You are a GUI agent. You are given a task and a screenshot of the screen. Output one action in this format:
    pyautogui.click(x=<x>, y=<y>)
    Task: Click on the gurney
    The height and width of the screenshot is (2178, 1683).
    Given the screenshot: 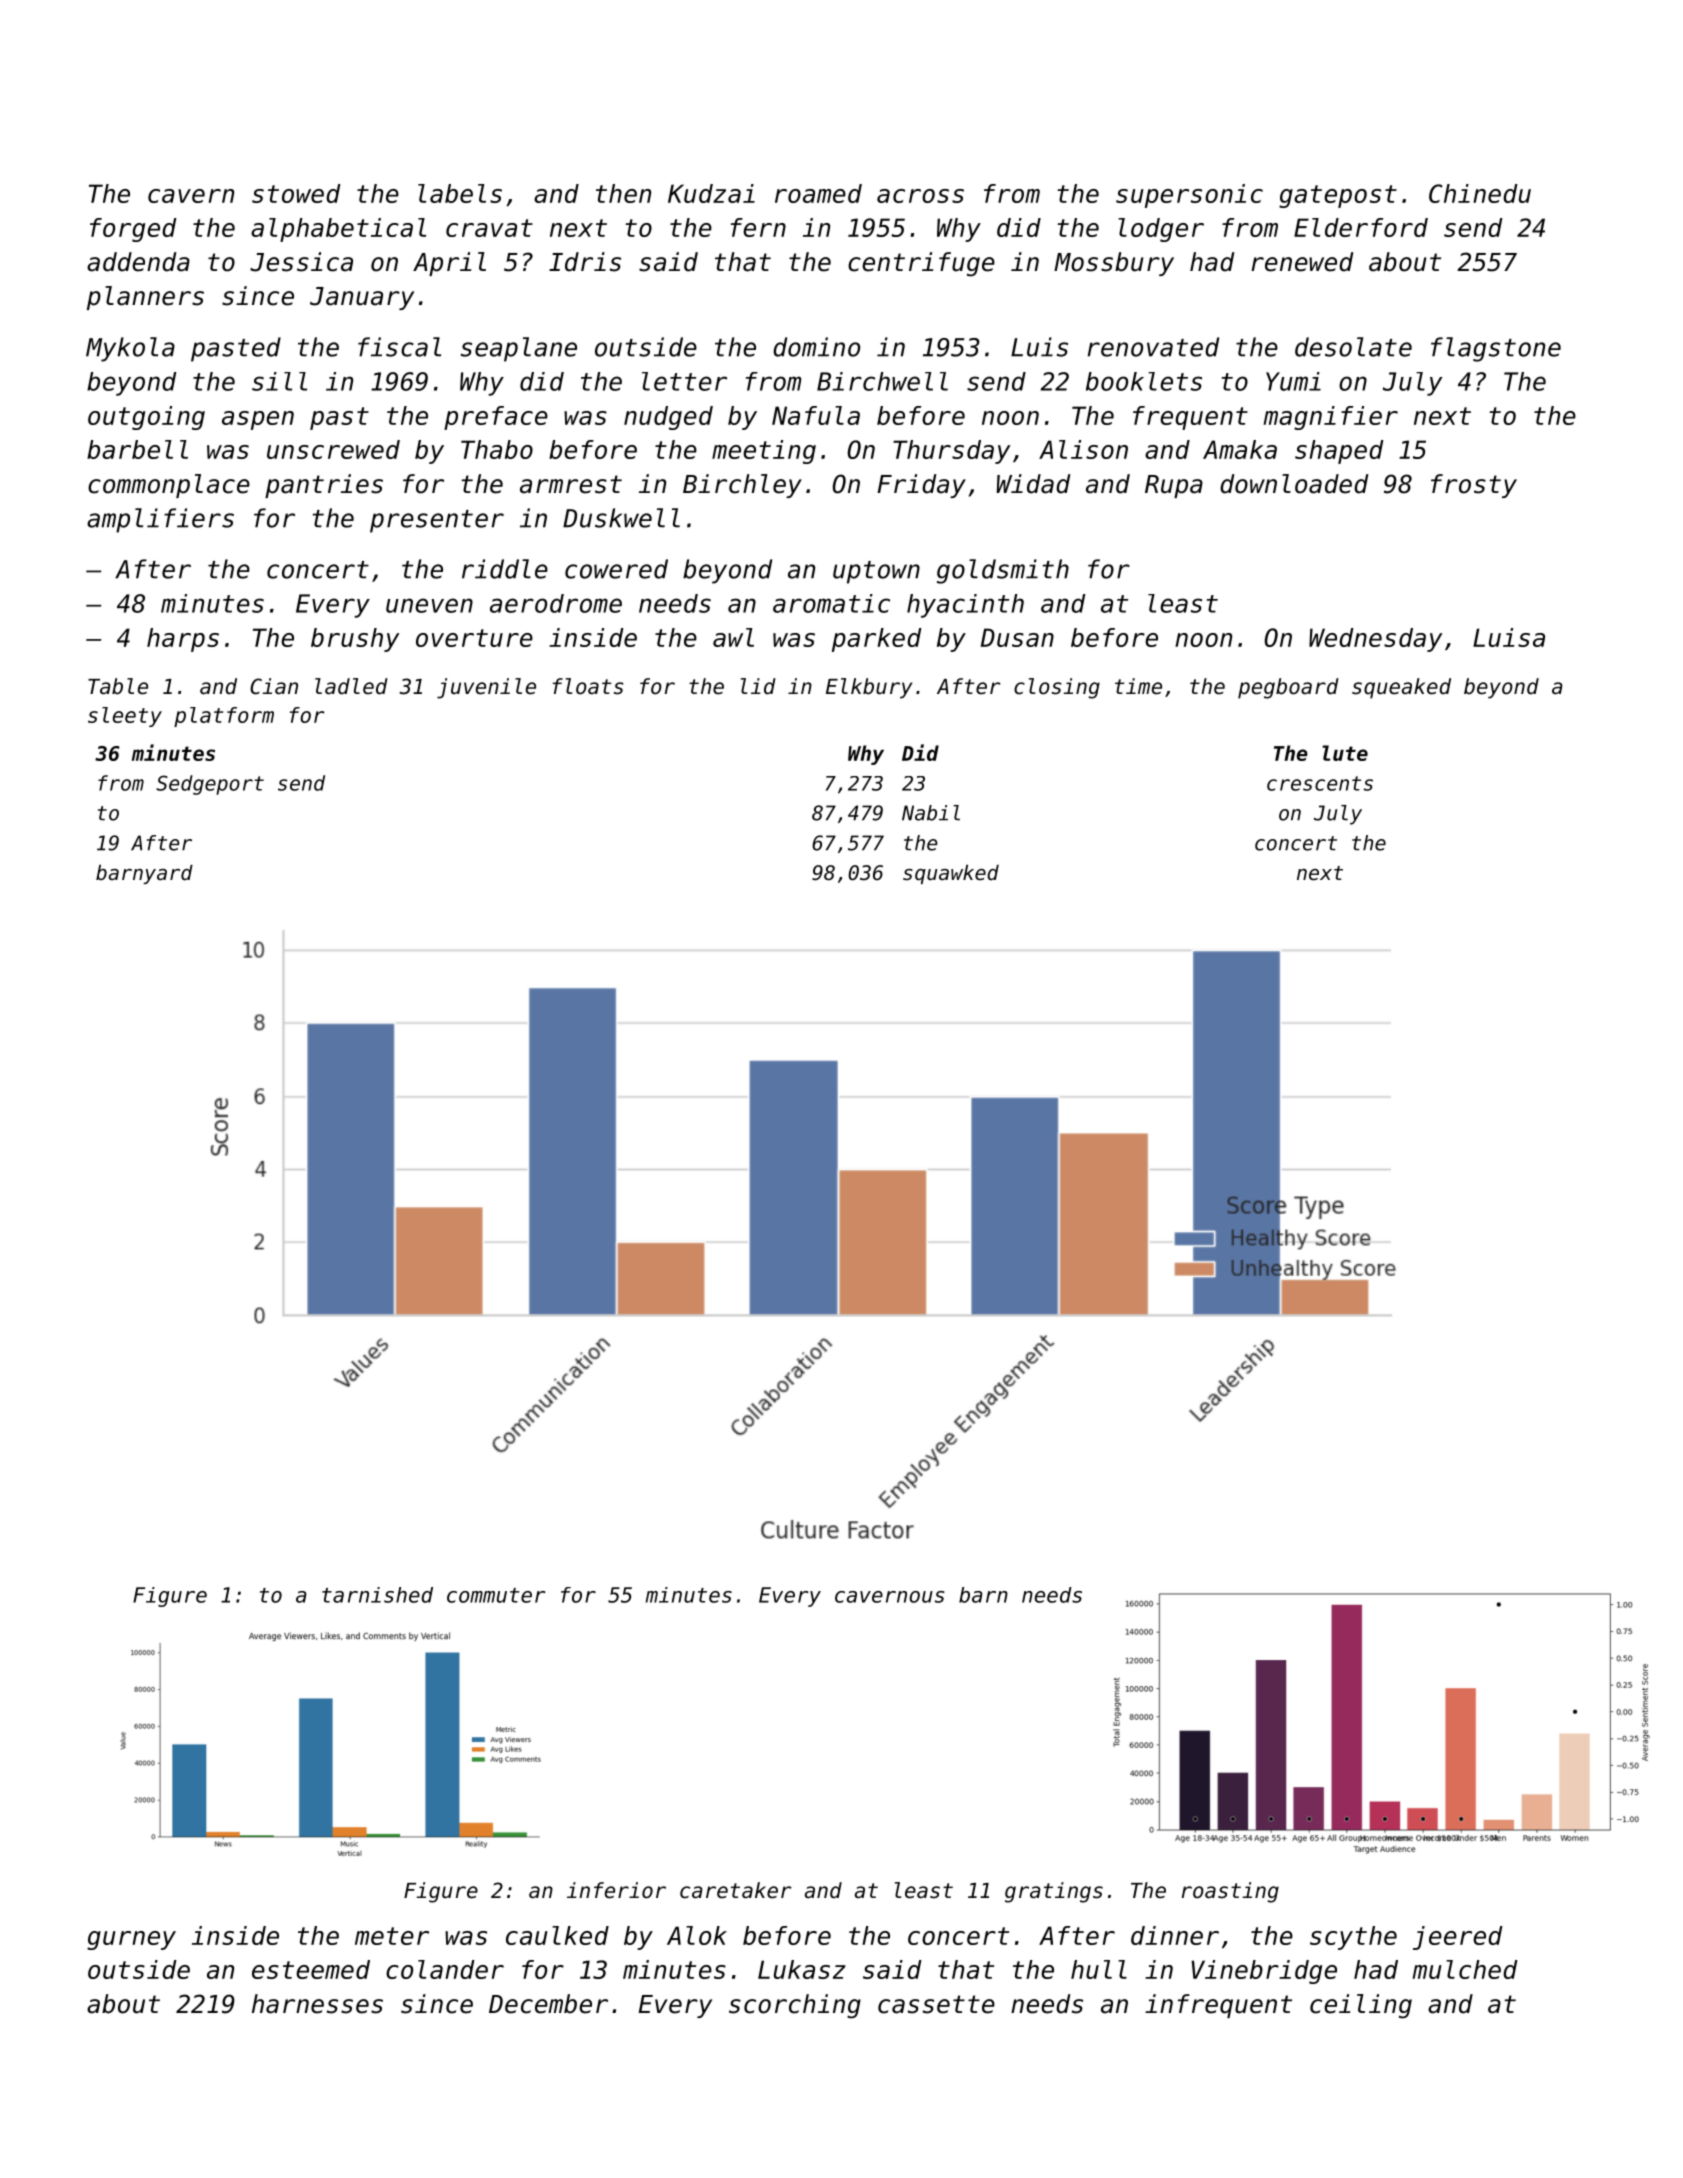 What is the action you would take?
    pyautogui.click(x=131, y=1940)
